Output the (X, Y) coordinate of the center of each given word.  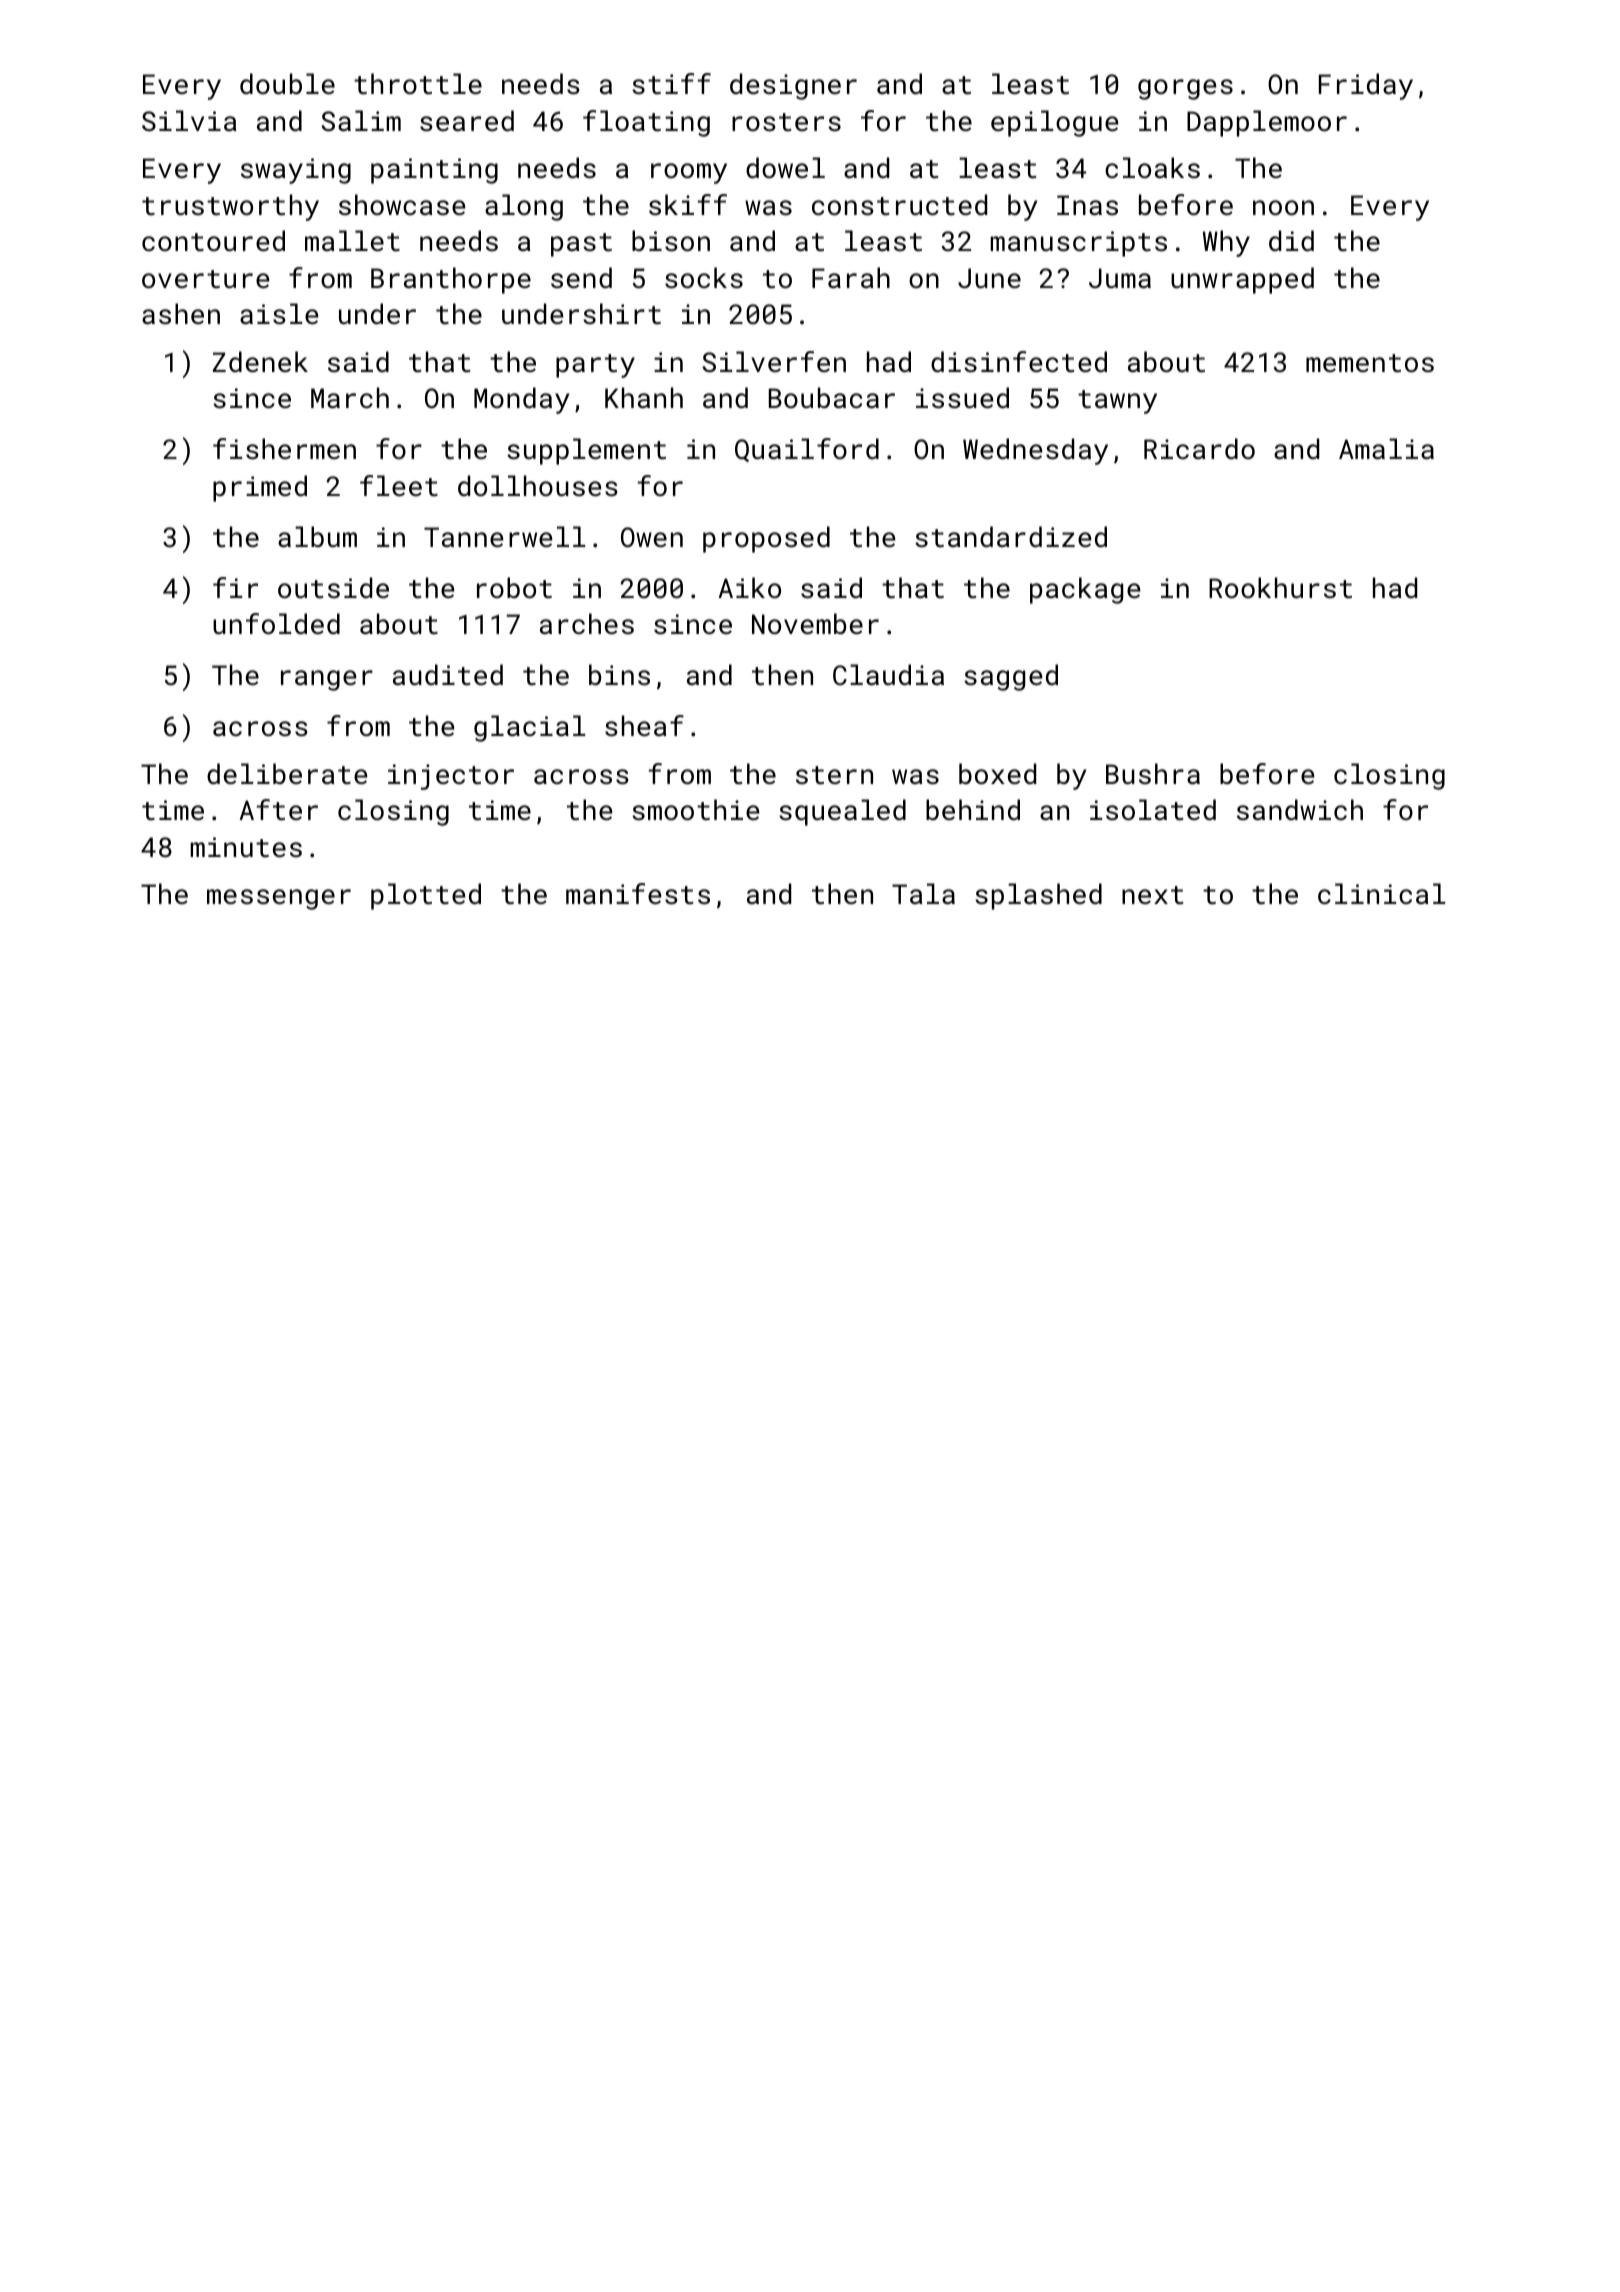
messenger (279, 899)
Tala (923, 893)
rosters (786, 122)
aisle (279, 314)
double (287, 83)
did (1291, 240)
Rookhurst (1280, 588)
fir (235, 587)
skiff (688, 204)
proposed (766, 539)
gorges (1185, 89)
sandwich (1300, 809)
